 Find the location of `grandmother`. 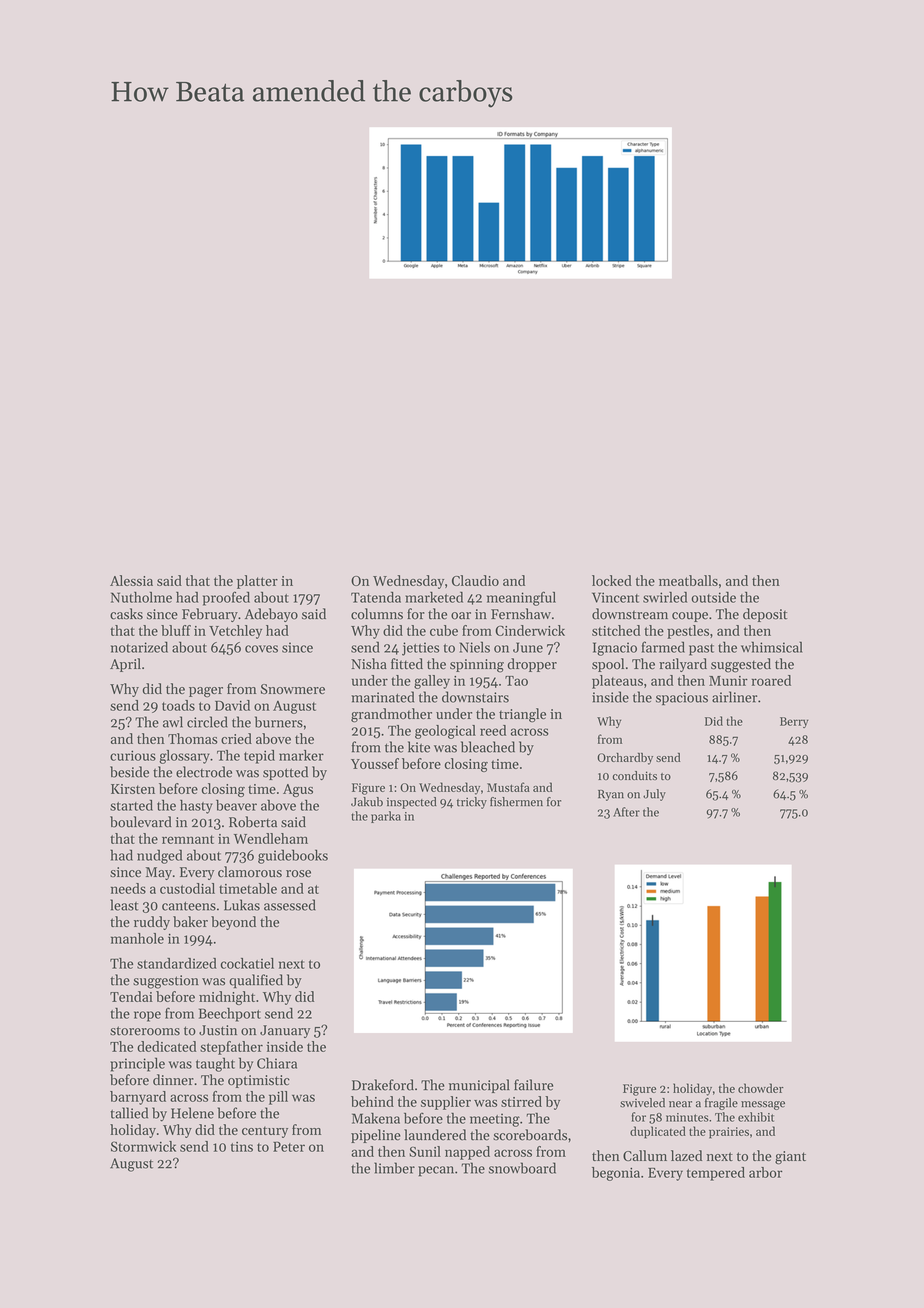

grandmother is located at coordinates (391, 715).
